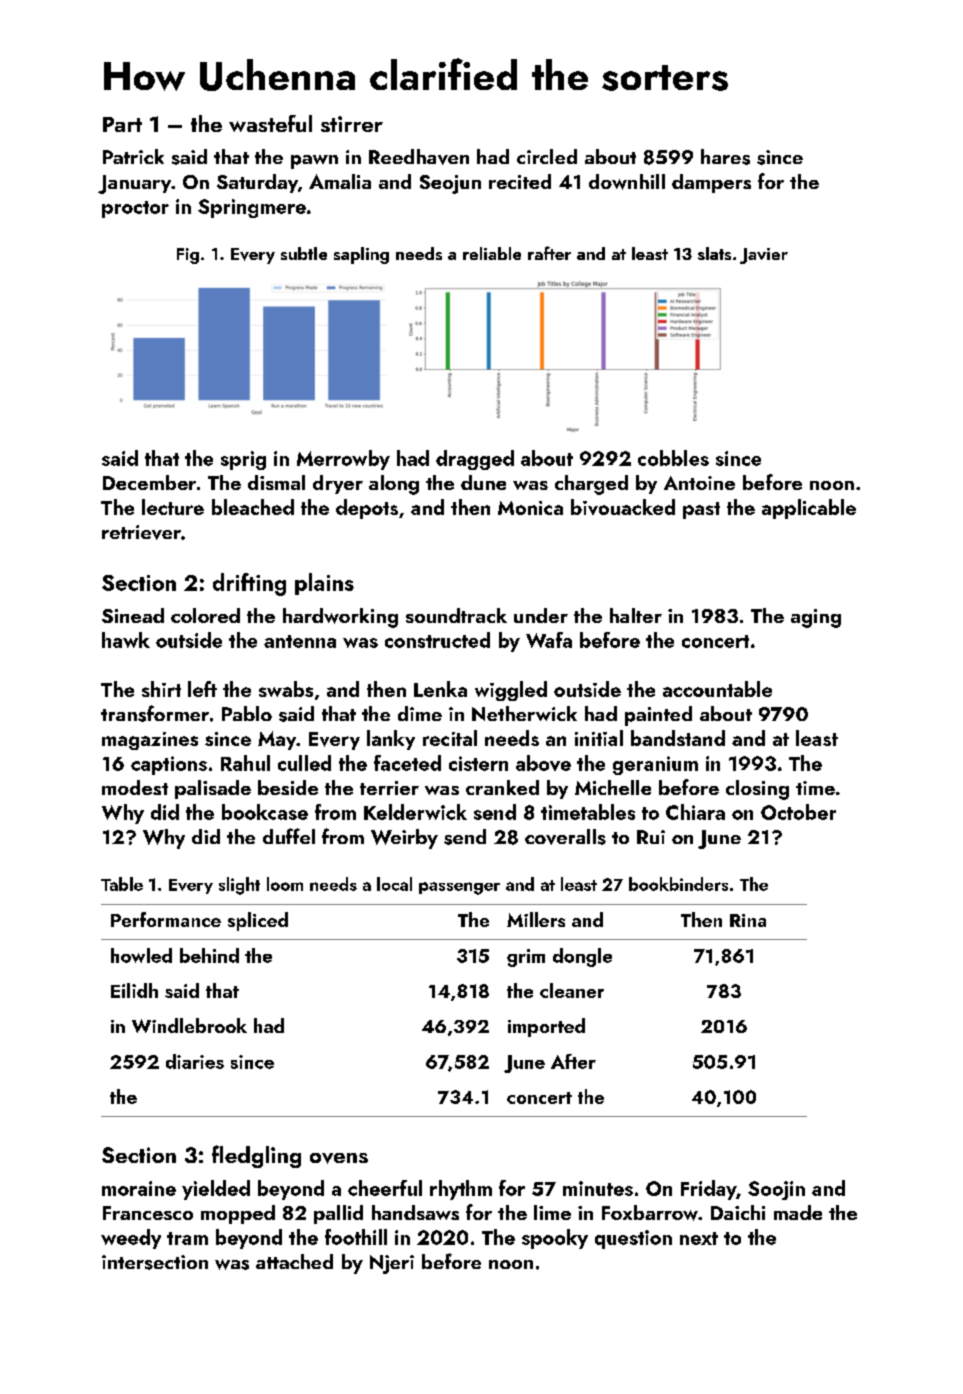 The image size is (963, 1394). What do you see at coordinates (294, 1261) in the screenshot?
I see `attached` at bounding box center [294, 1261].
